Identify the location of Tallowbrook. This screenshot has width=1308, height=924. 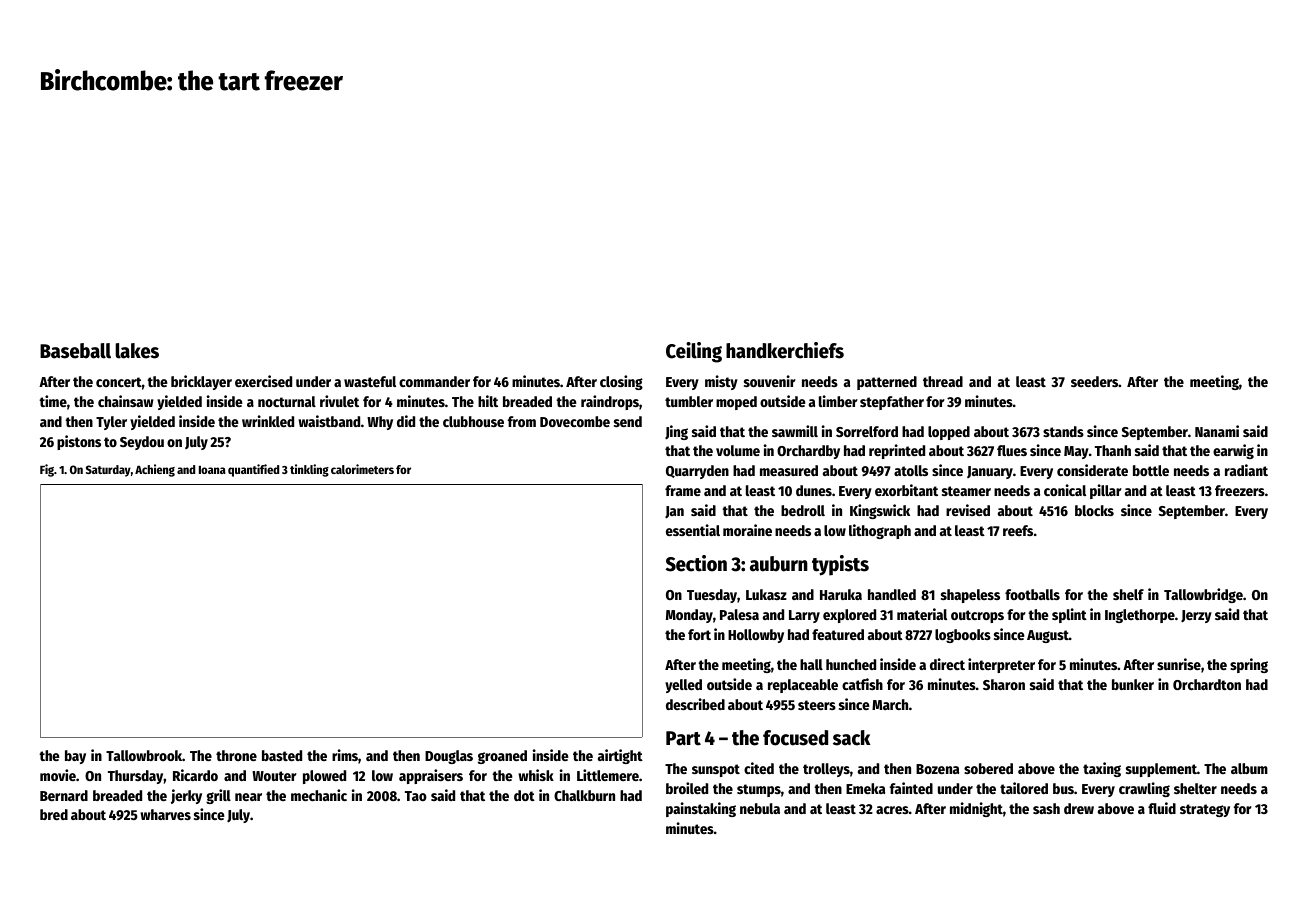
(144, 755).
